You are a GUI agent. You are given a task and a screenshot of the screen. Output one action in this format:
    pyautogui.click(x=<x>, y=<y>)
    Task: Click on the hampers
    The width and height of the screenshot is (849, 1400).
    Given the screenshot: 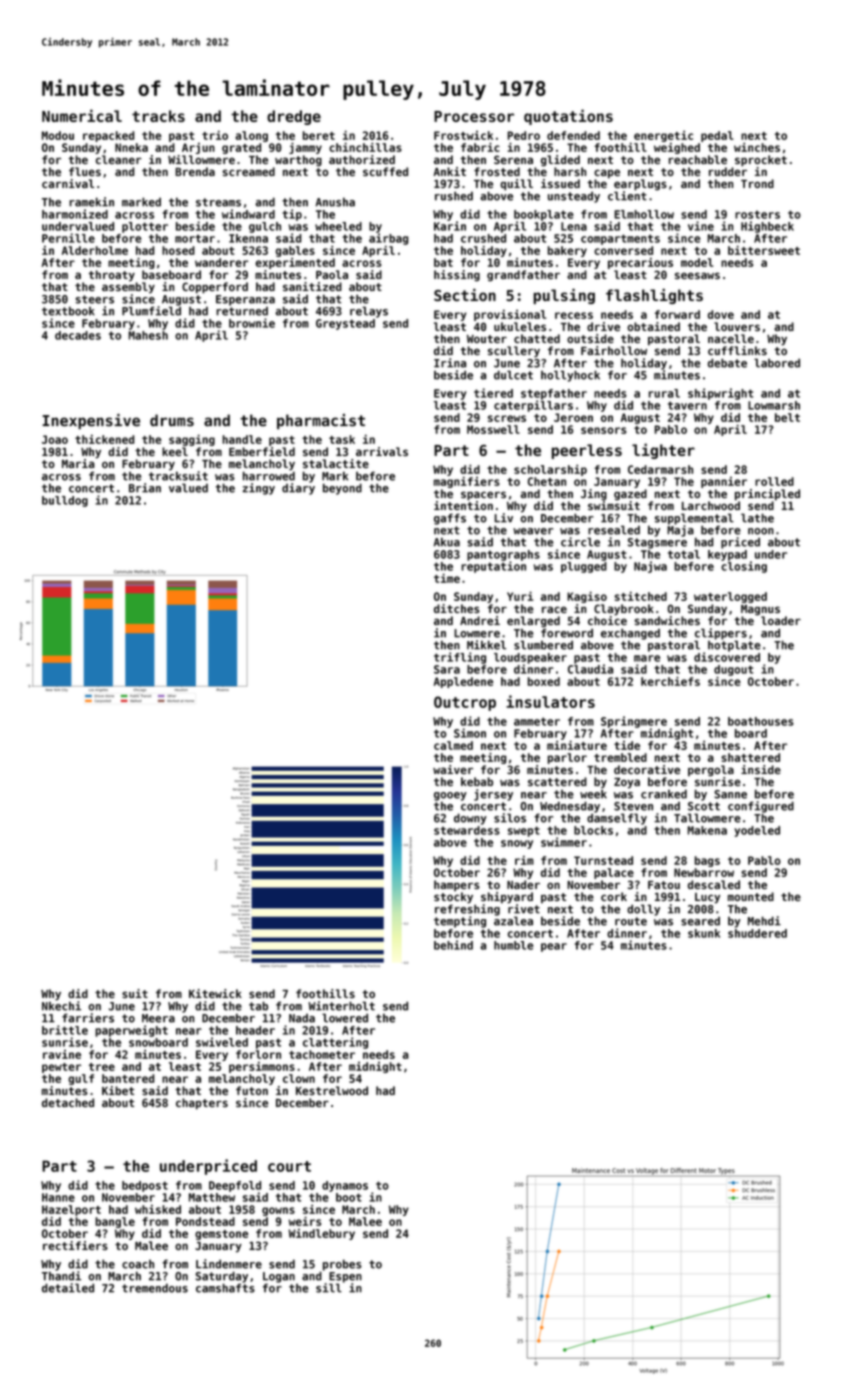 What is the action you would take?
    pyautogui.click(x=457, y=885)
